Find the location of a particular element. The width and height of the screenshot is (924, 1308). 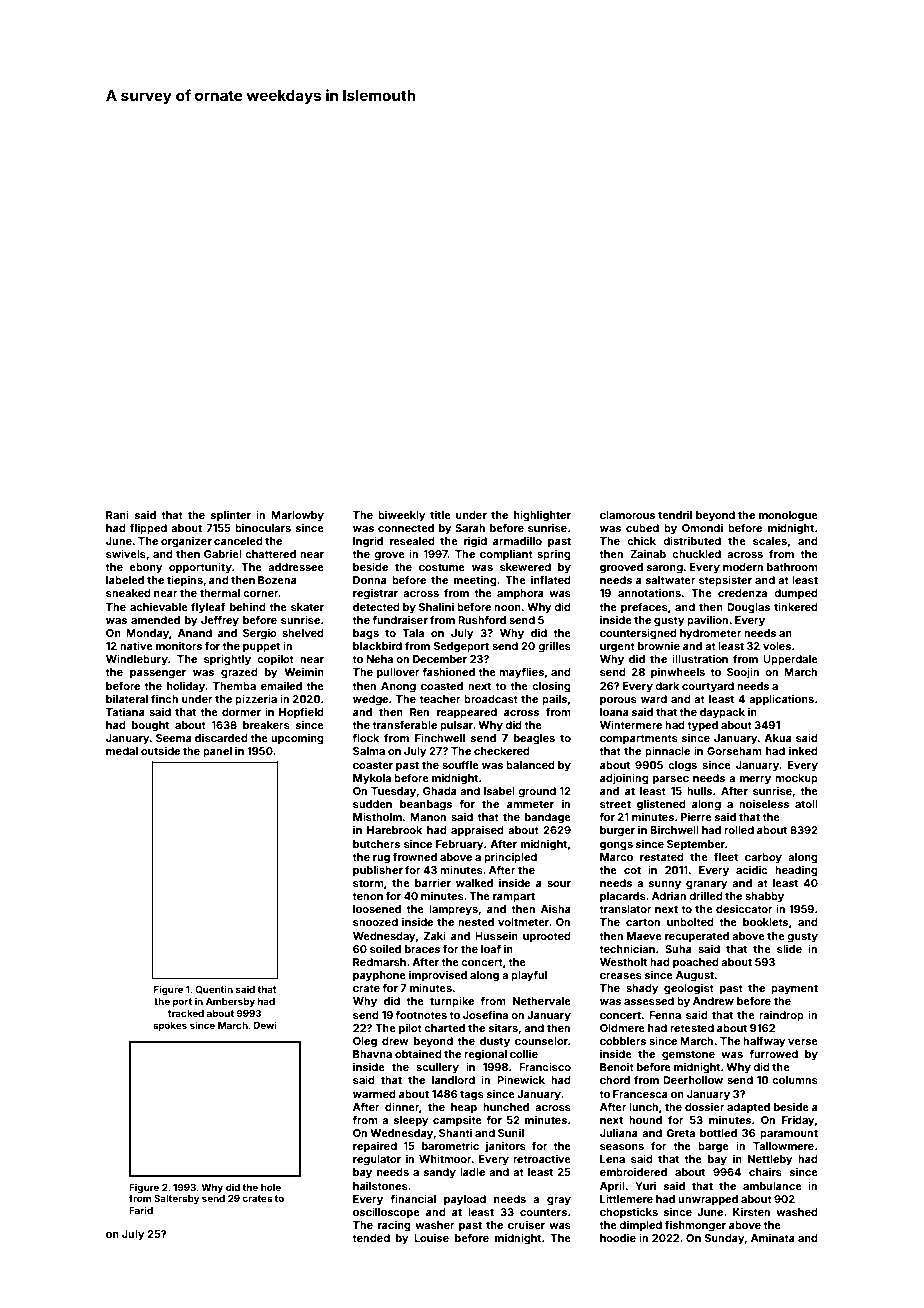

tended is located at coordinates (371, 1238).
